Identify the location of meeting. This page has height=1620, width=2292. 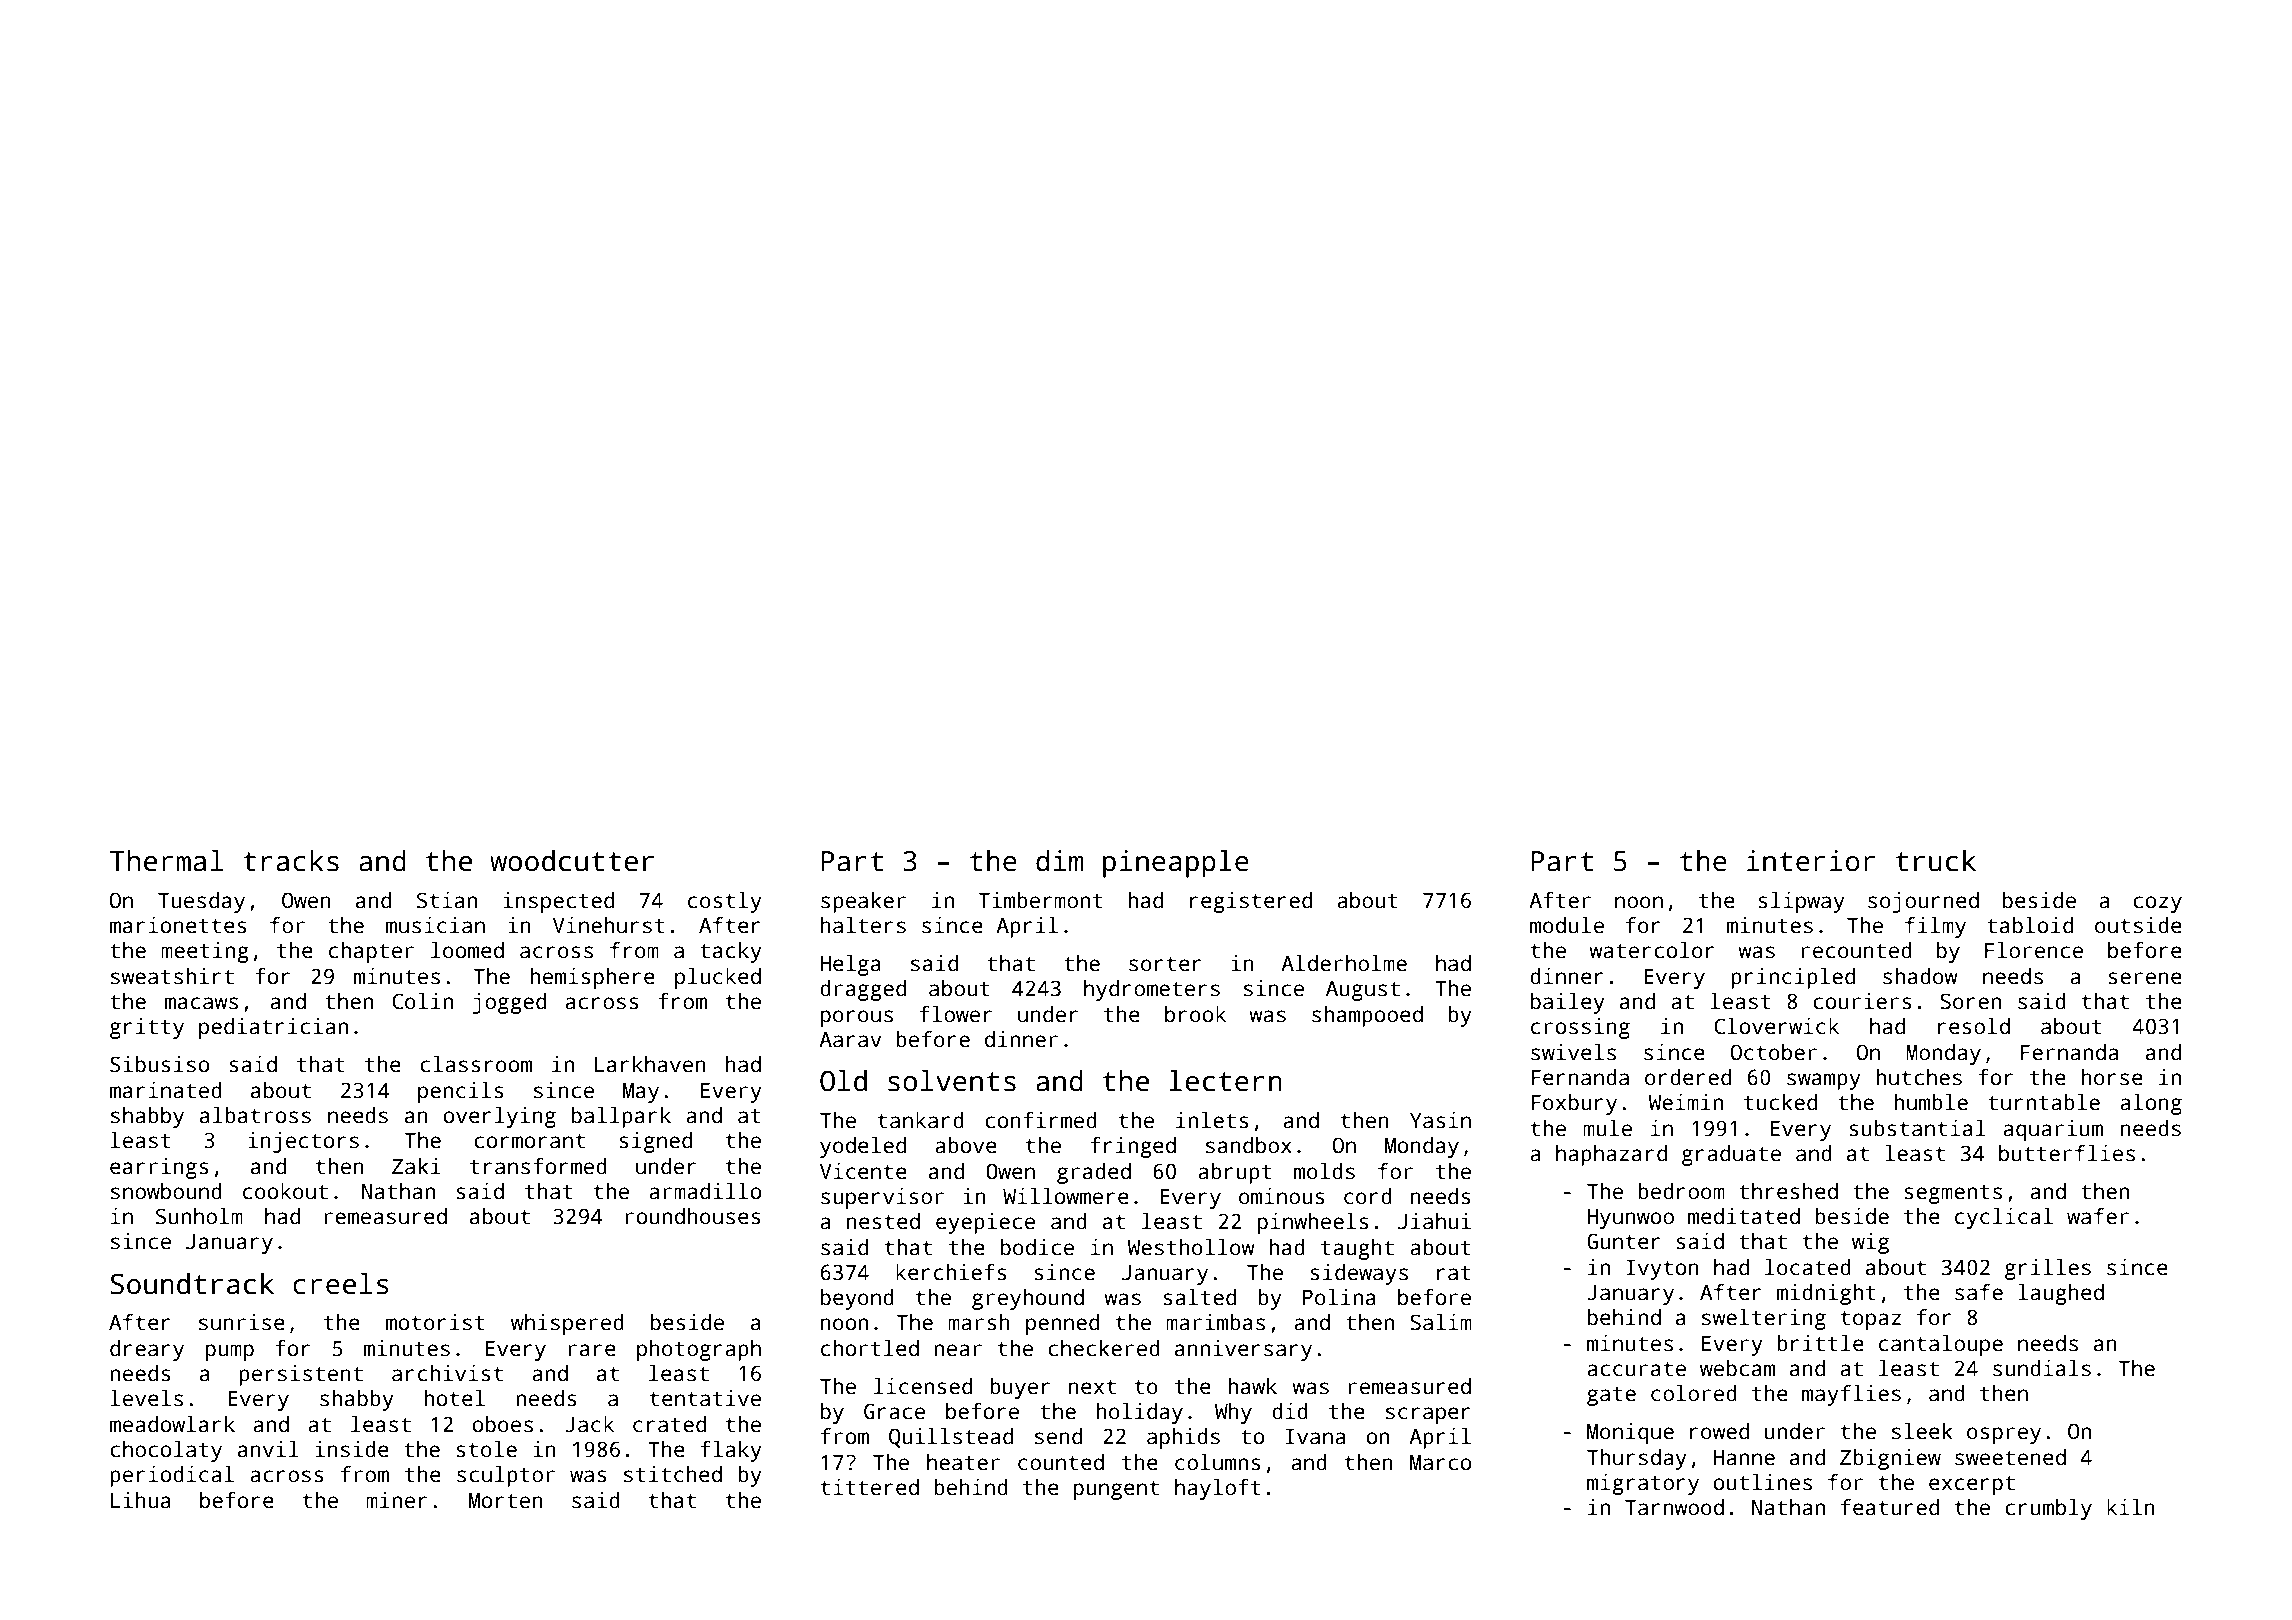
(205, 952).
